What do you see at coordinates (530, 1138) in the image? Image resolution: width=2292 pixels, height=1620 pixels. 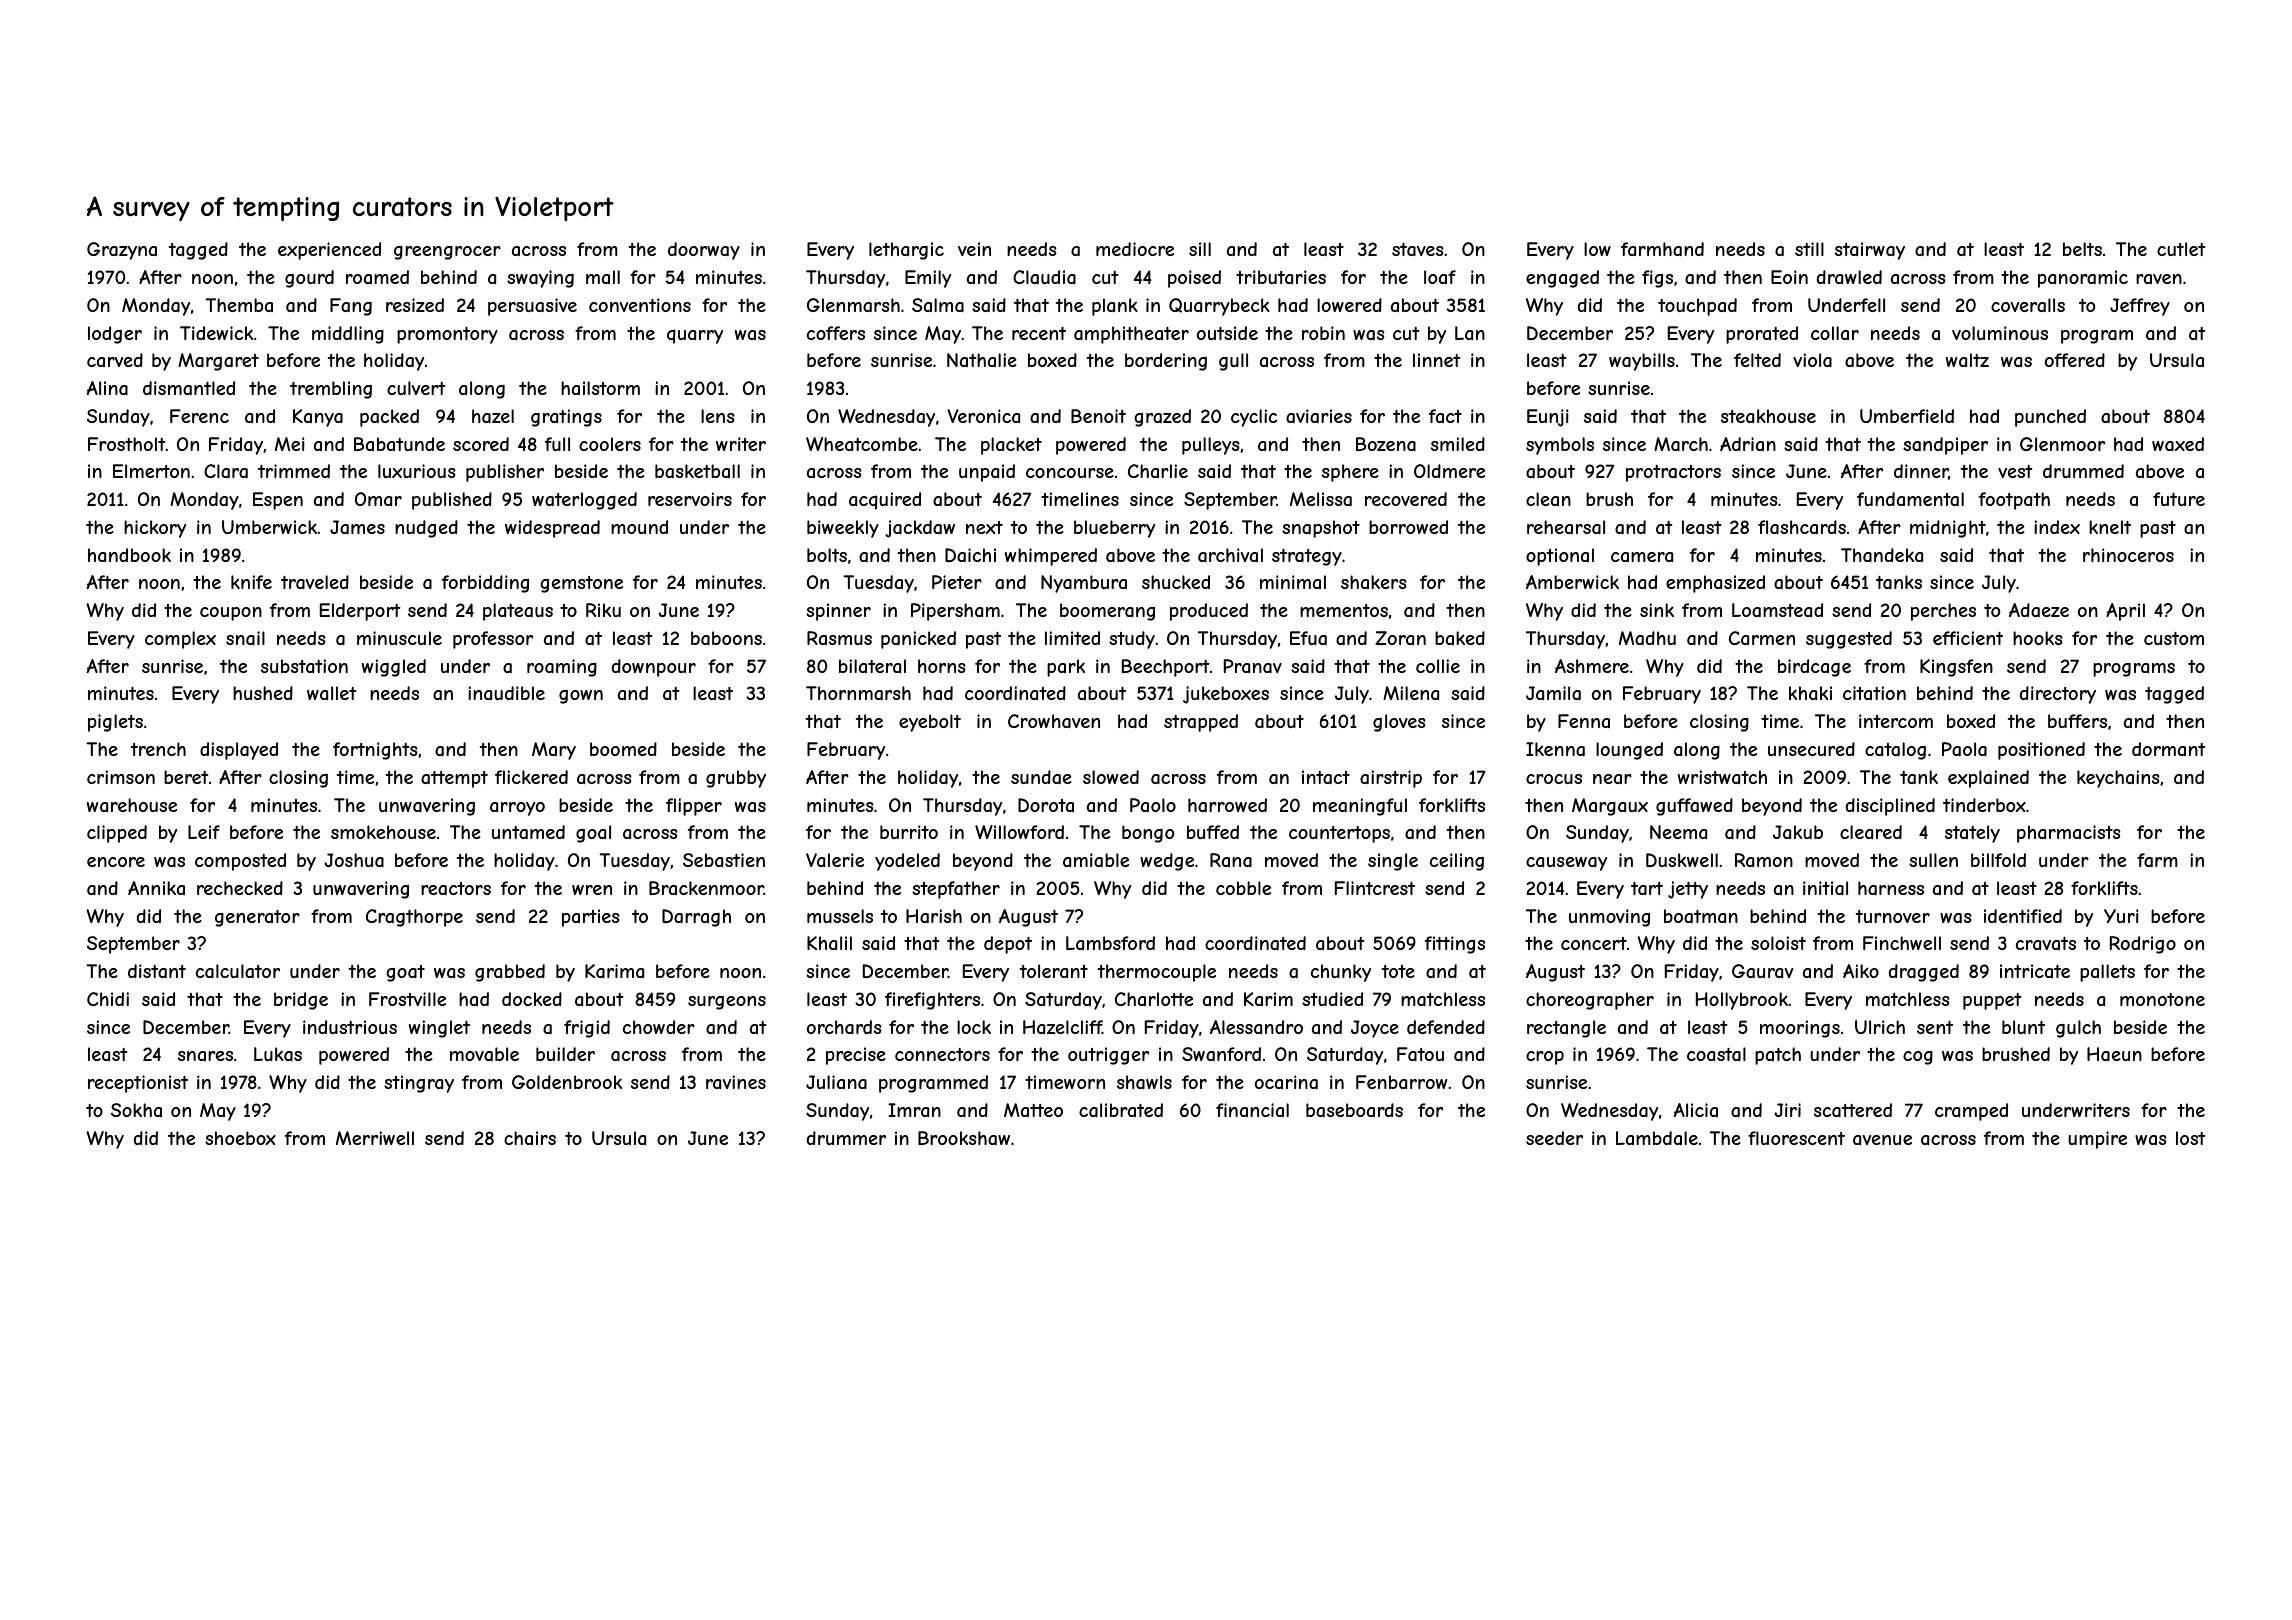 I see `chairs` at bounding box center [530, 1138].
